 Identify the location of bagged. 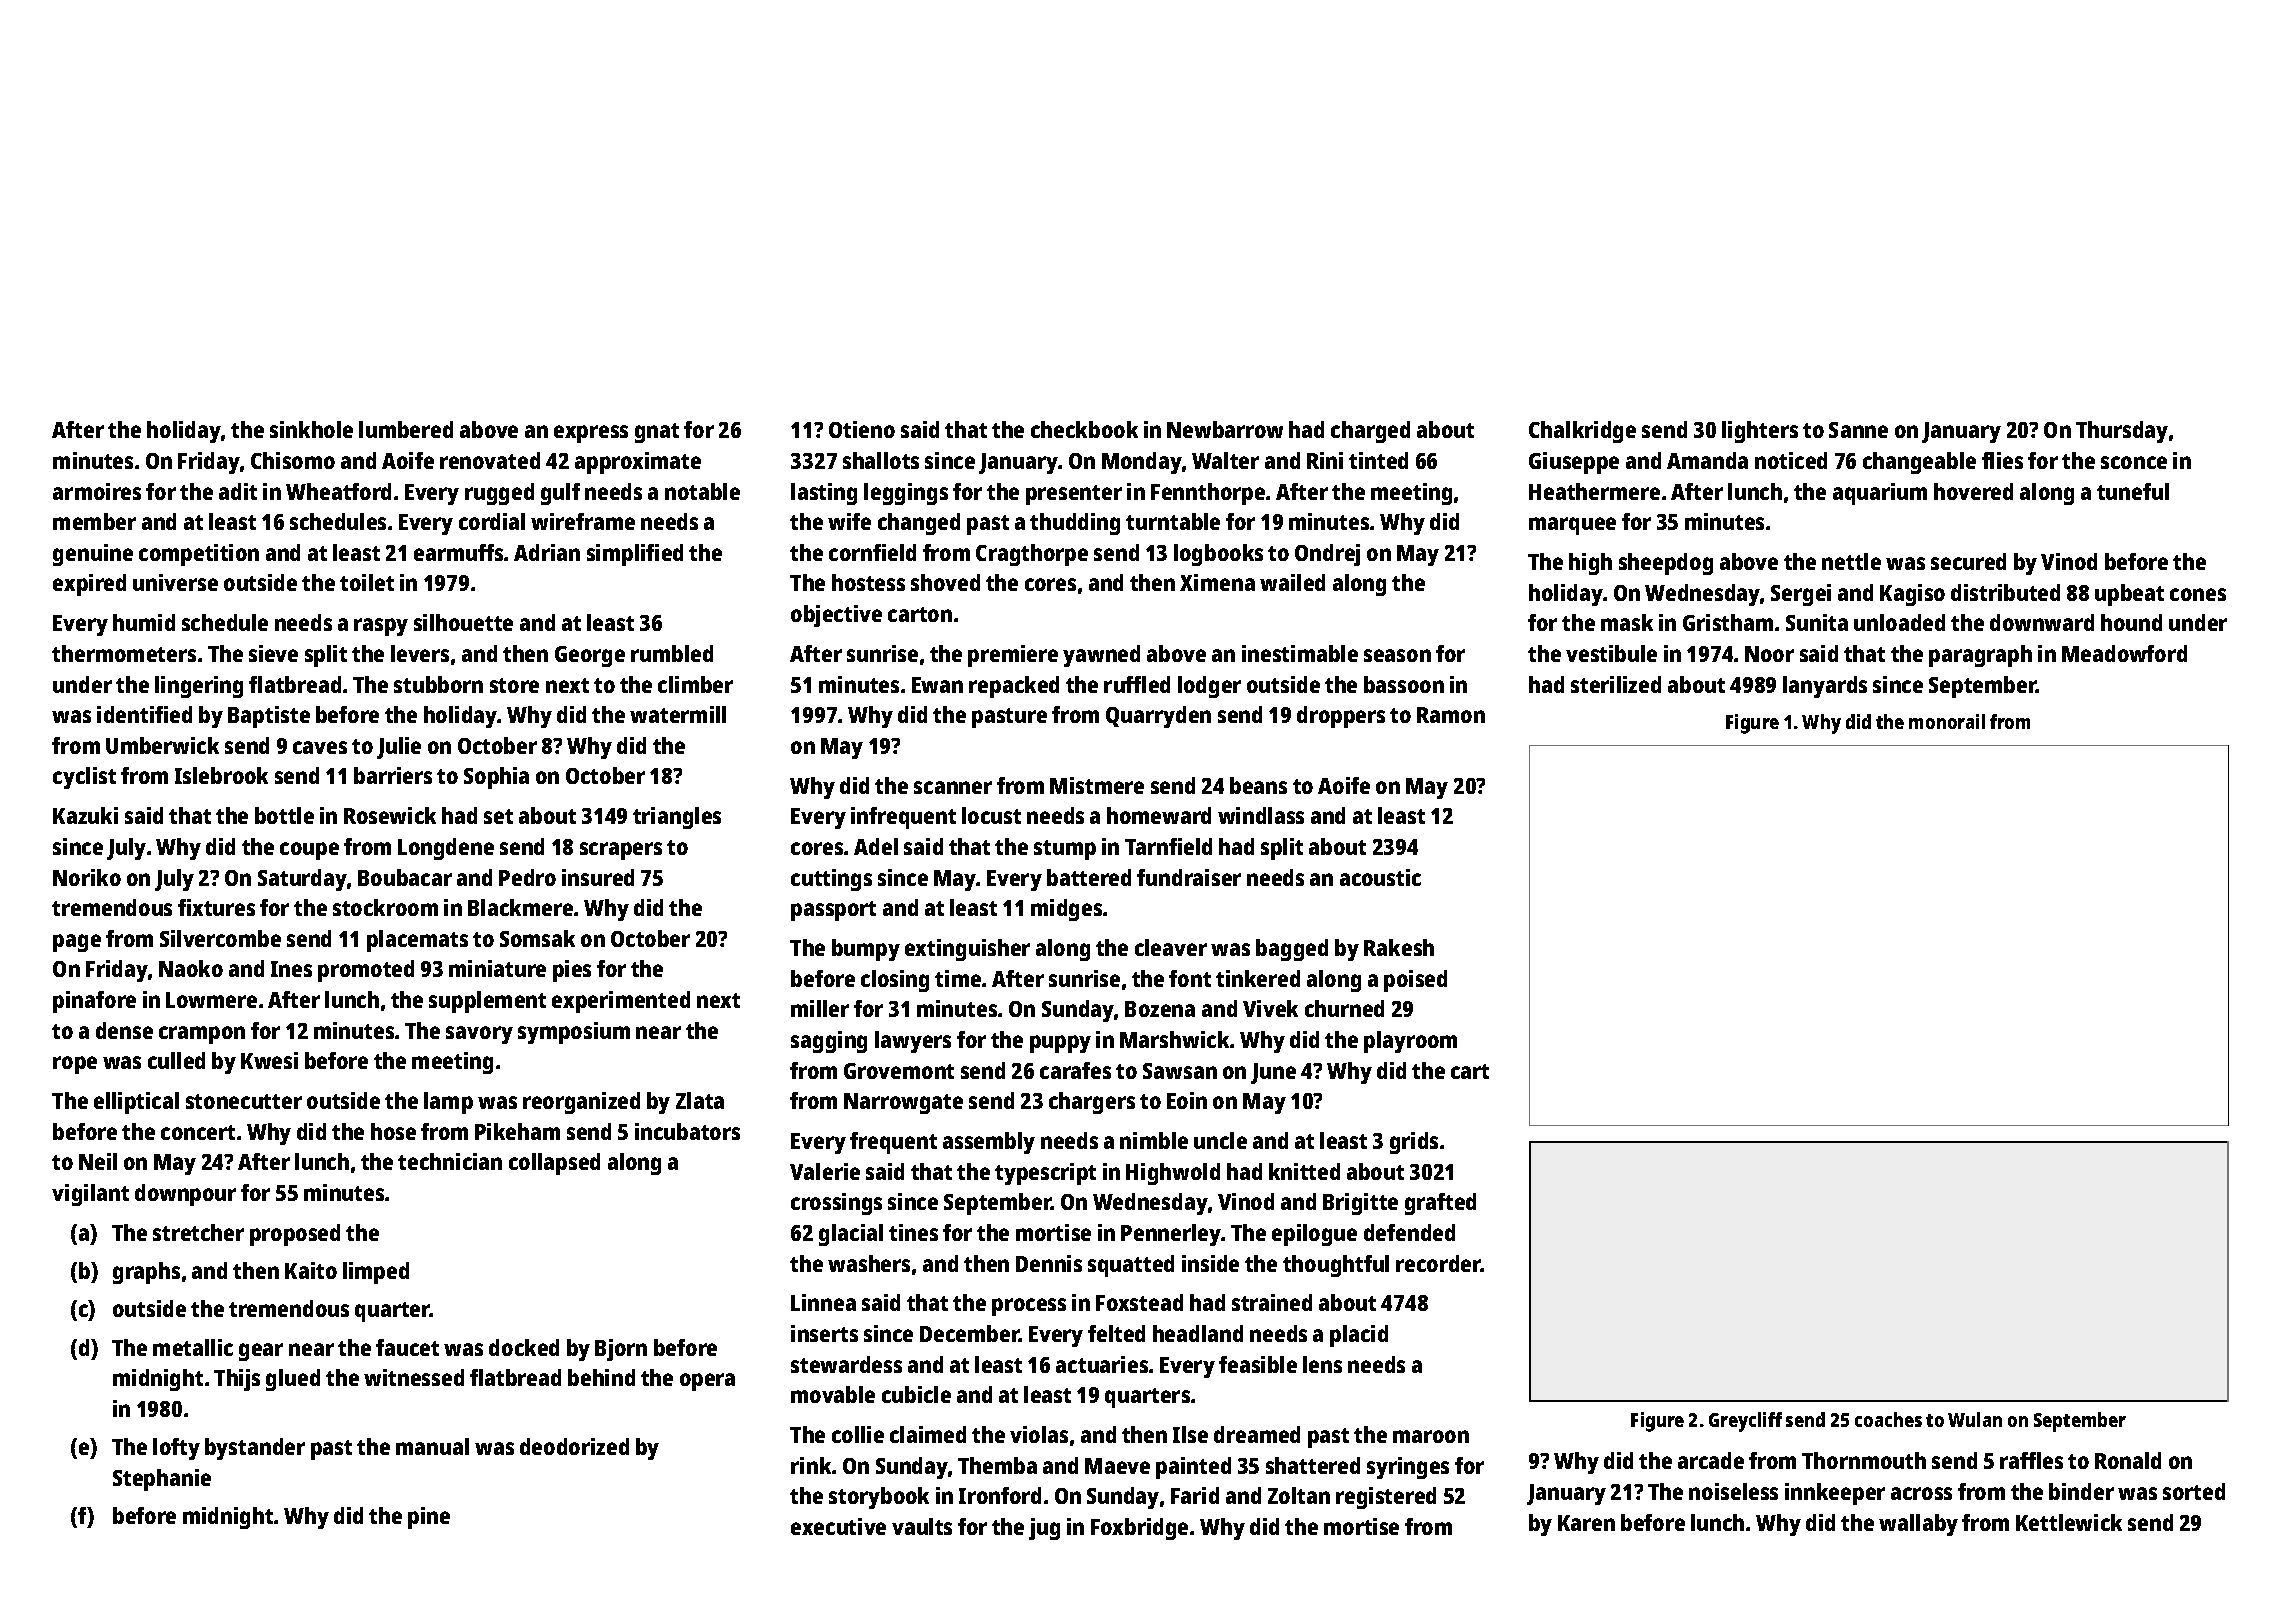
(1292, 950).
